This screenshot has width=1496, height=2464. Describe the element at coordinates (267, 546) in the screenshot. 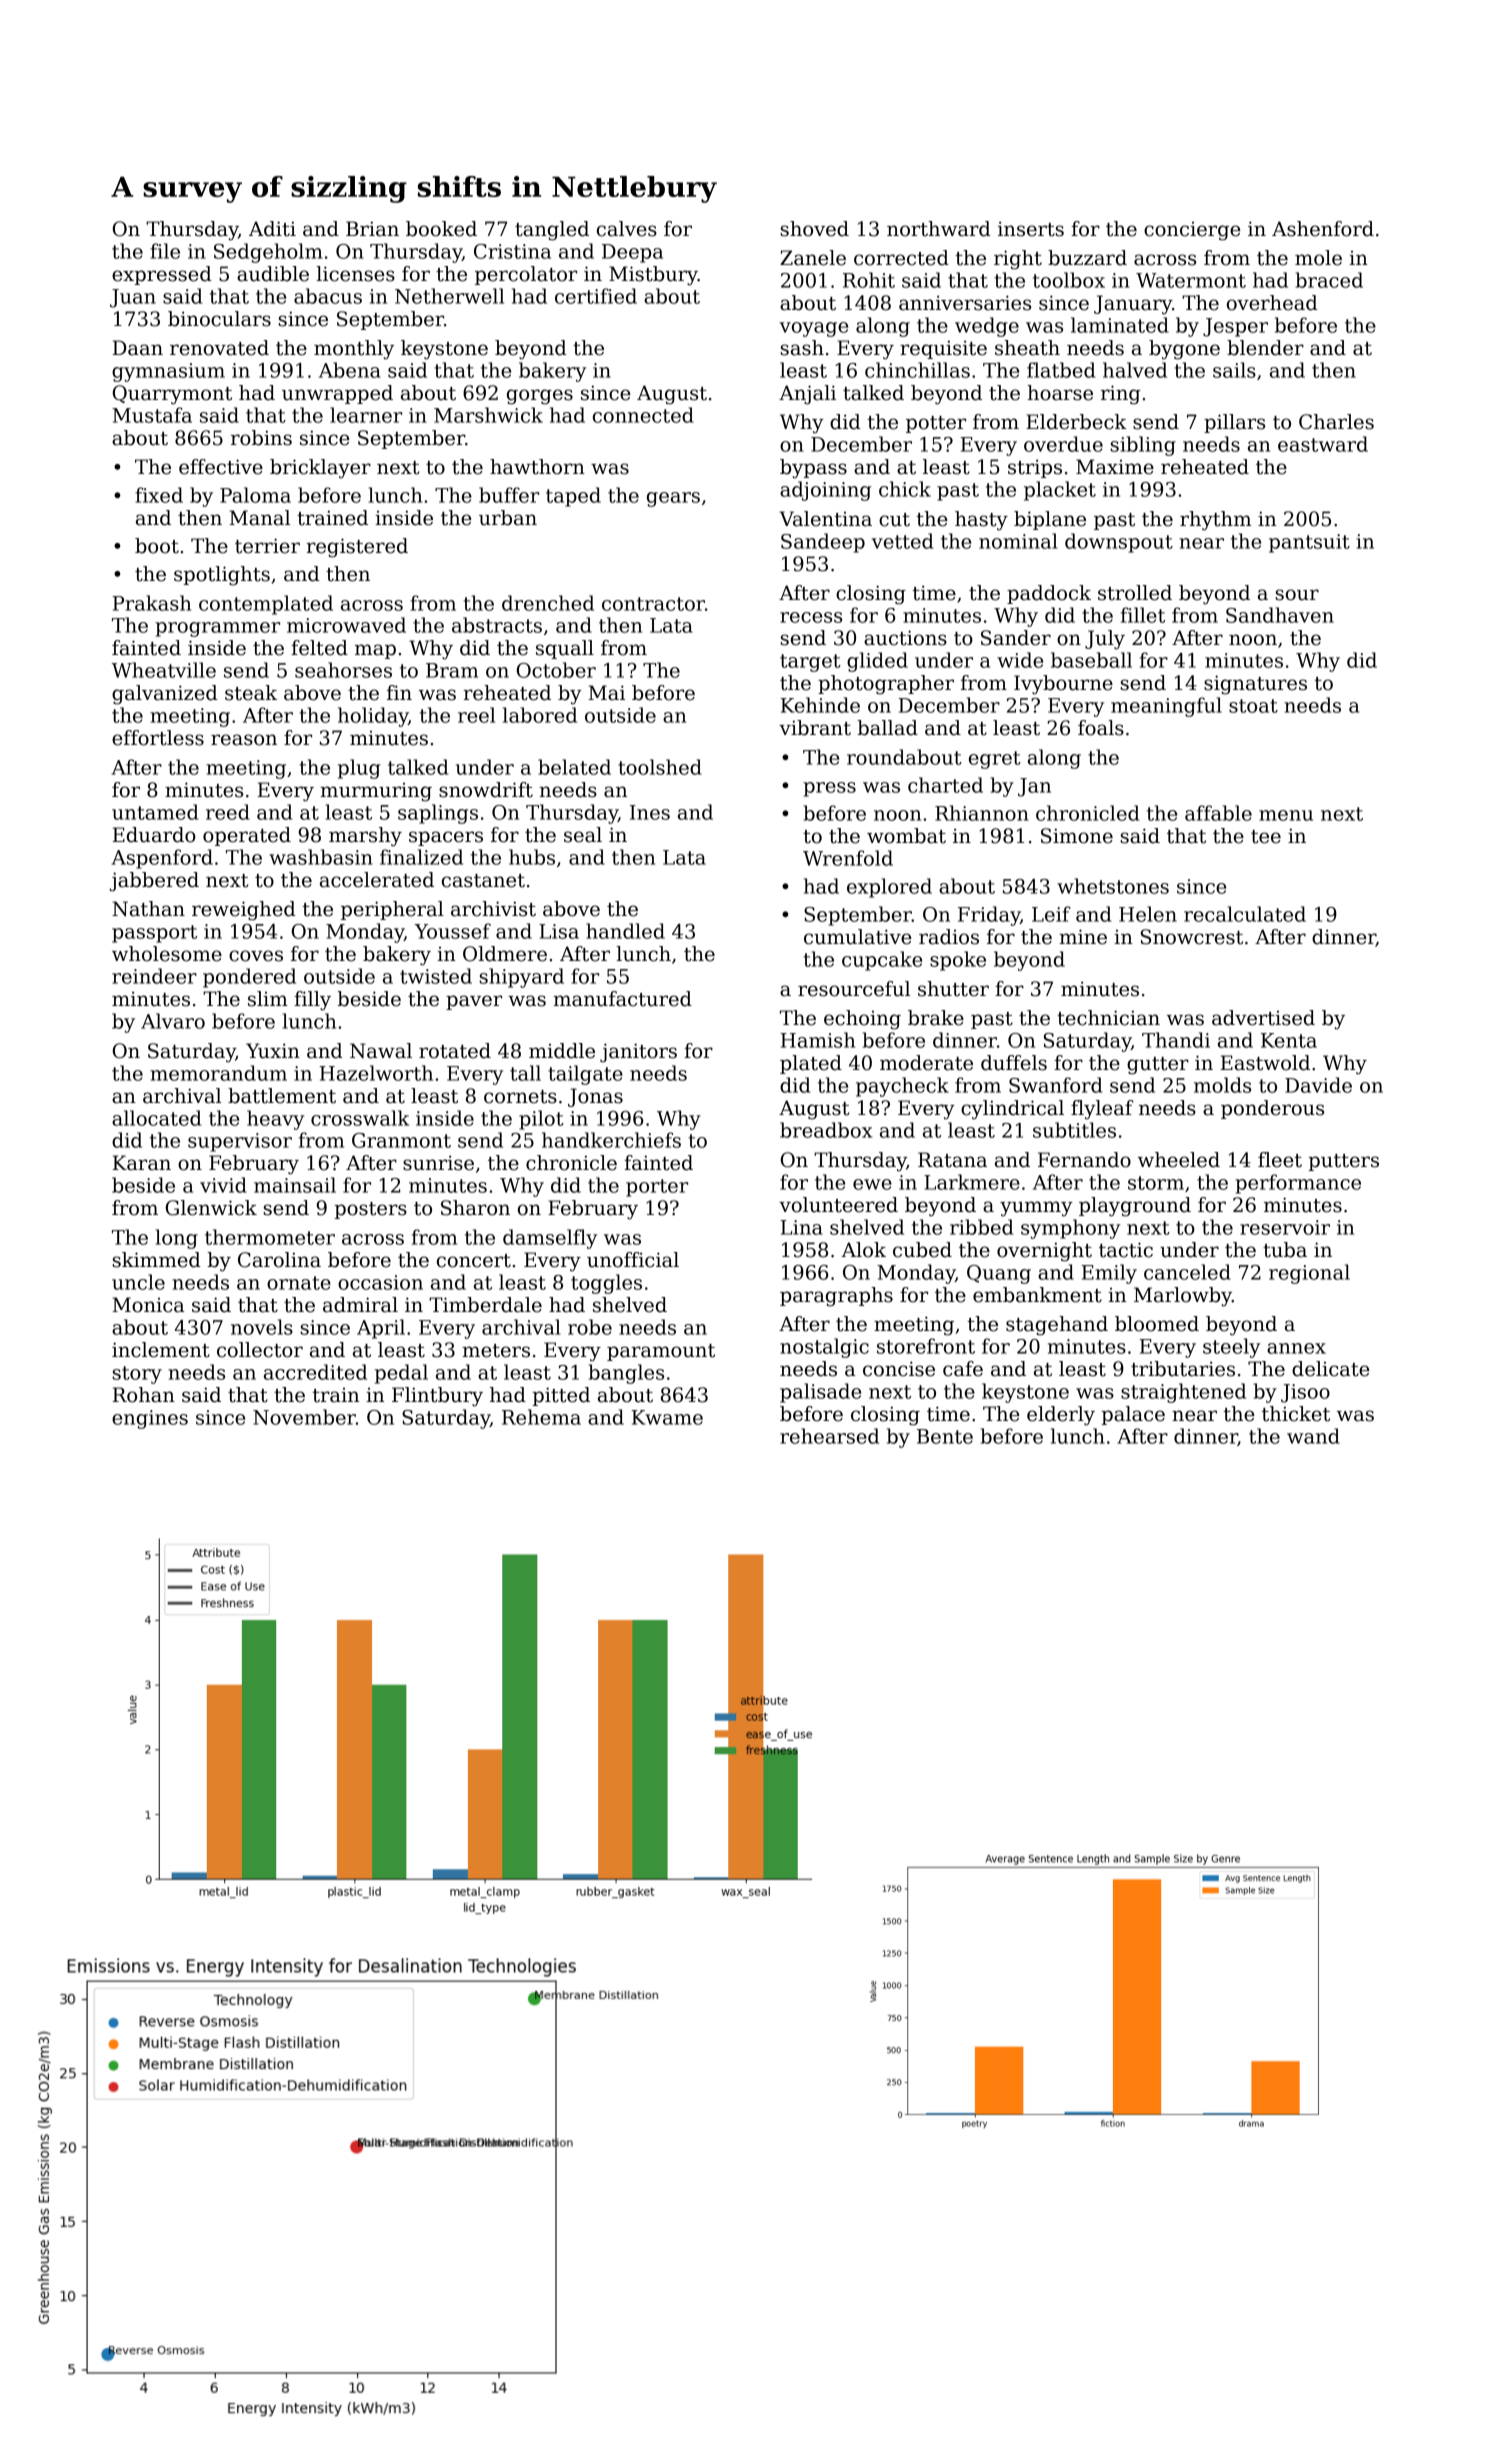

I see `terrier` at that location.
